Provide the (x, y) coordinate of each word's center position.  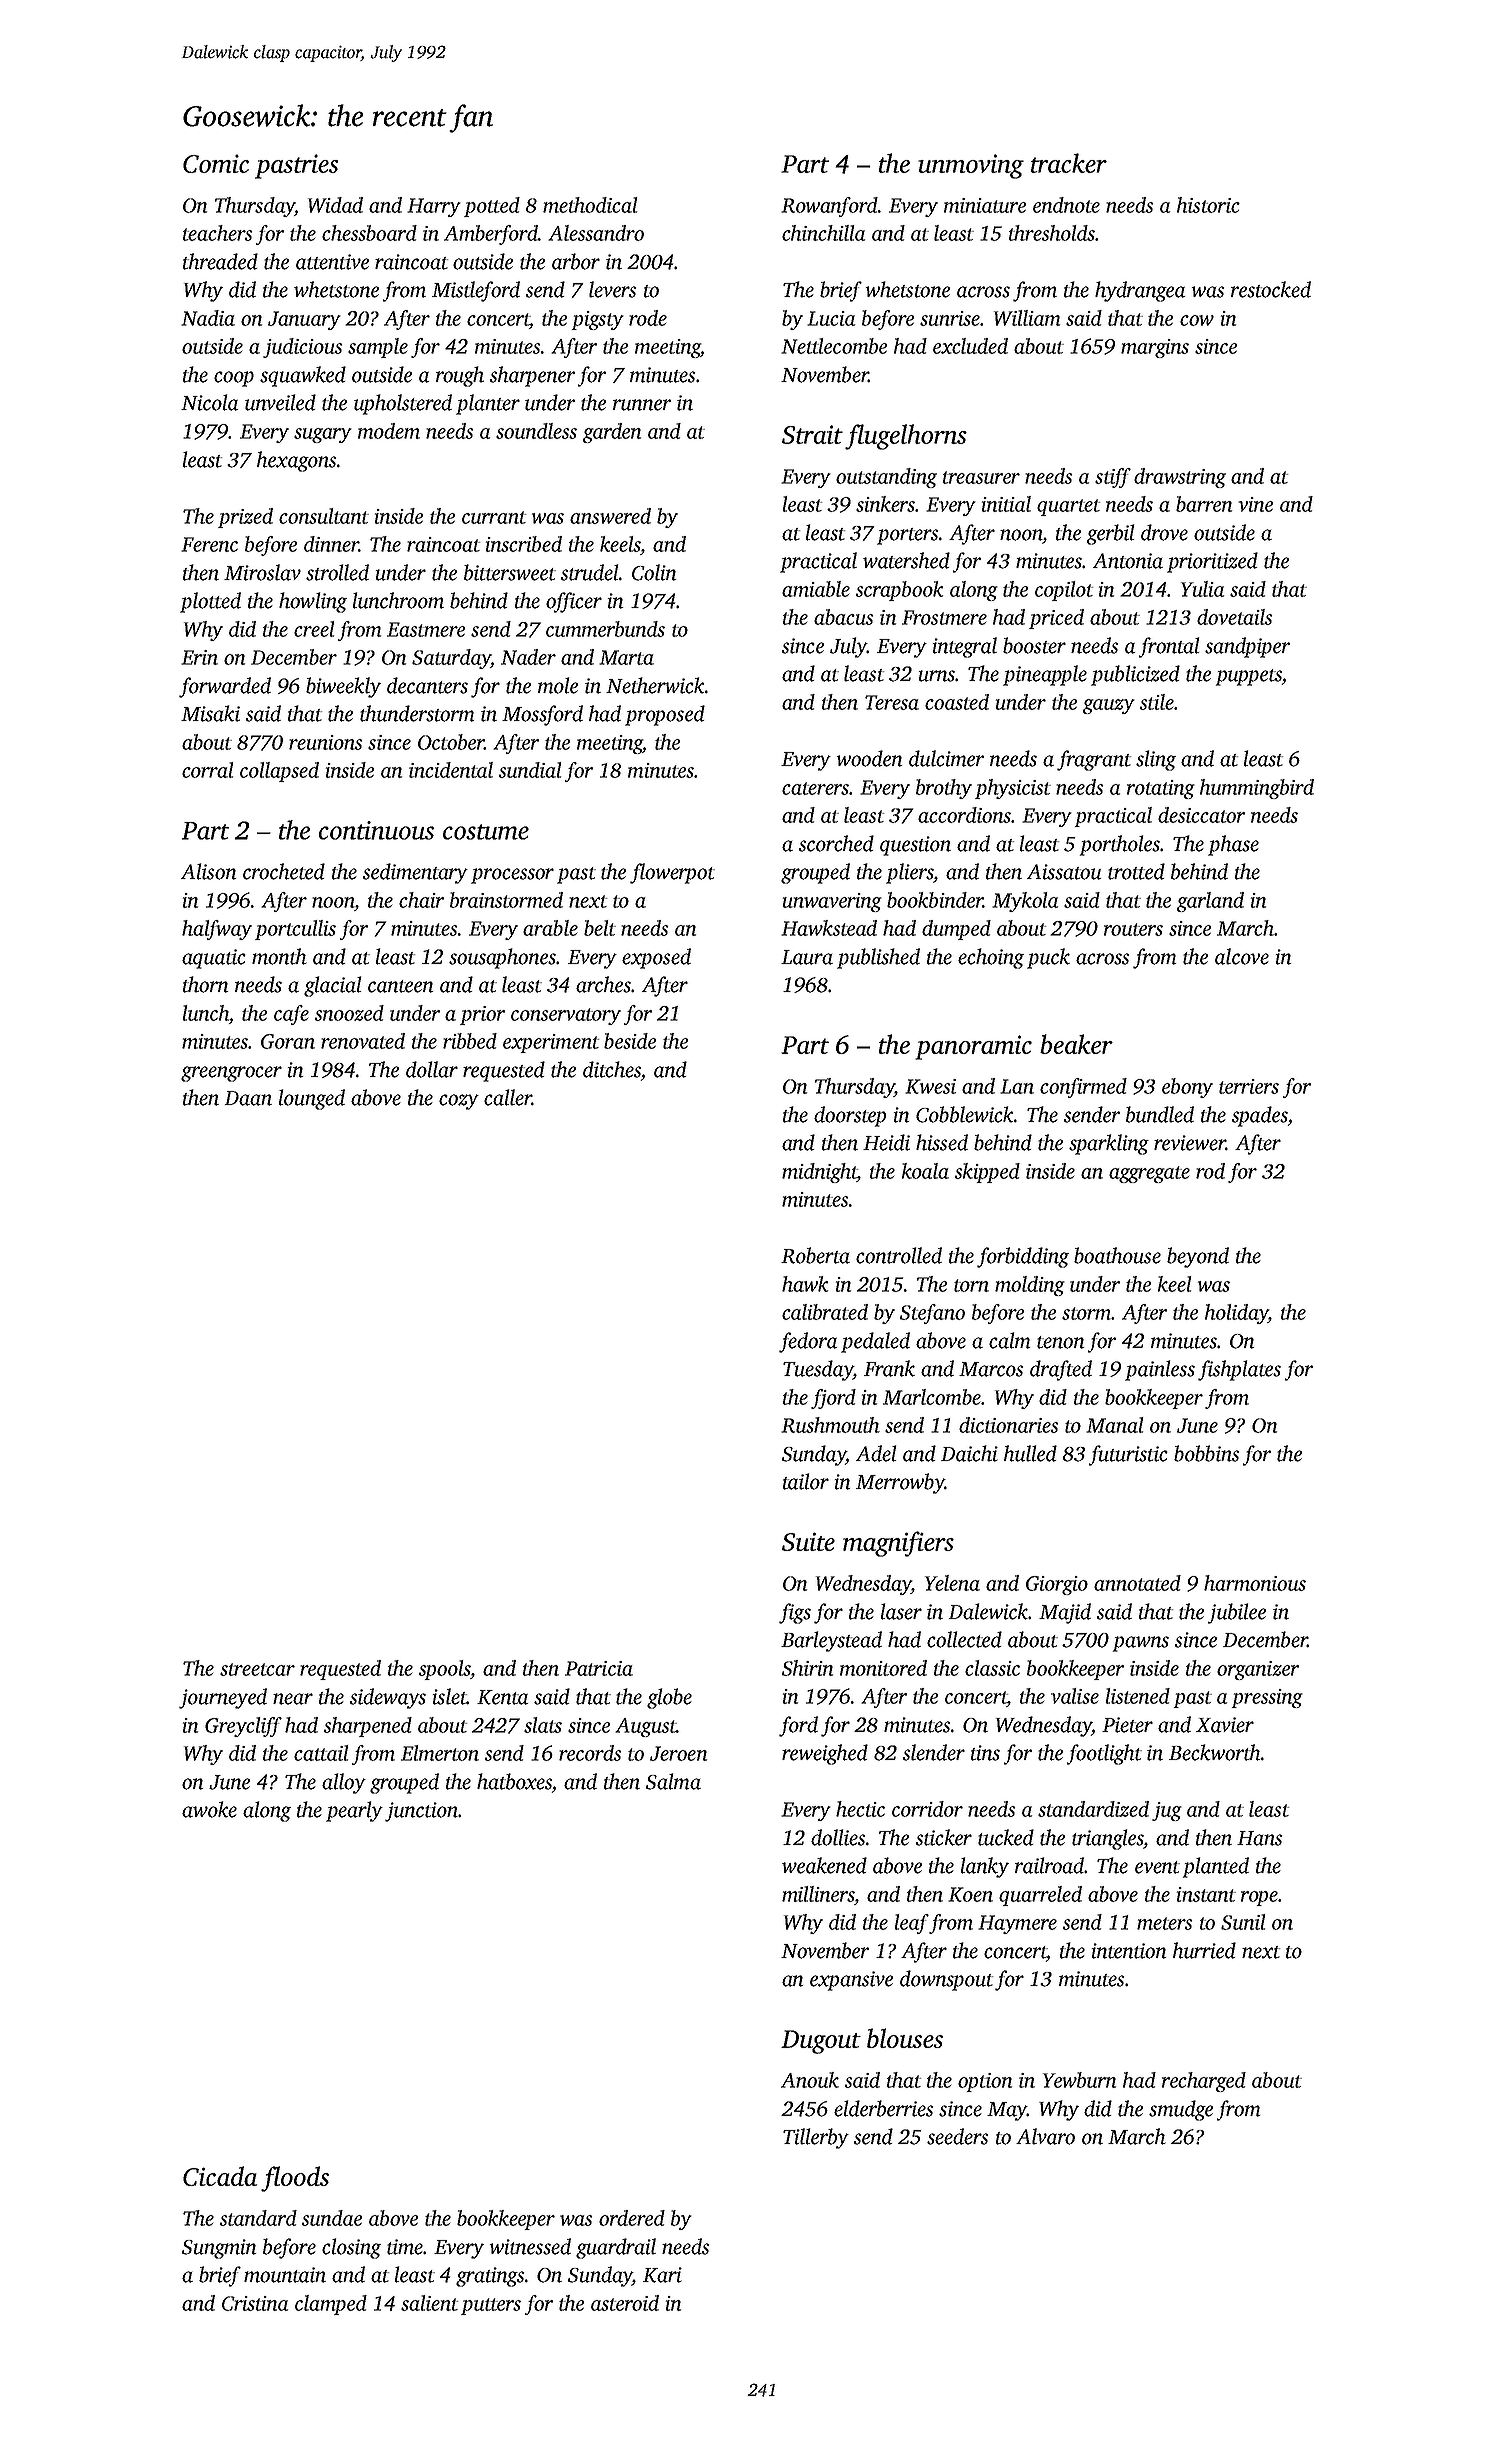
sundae (332, 2218)
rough (460, 376)
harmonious (1255, 1583)
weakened (824, 1865)
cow (1197, 320)
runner (642, 405)
